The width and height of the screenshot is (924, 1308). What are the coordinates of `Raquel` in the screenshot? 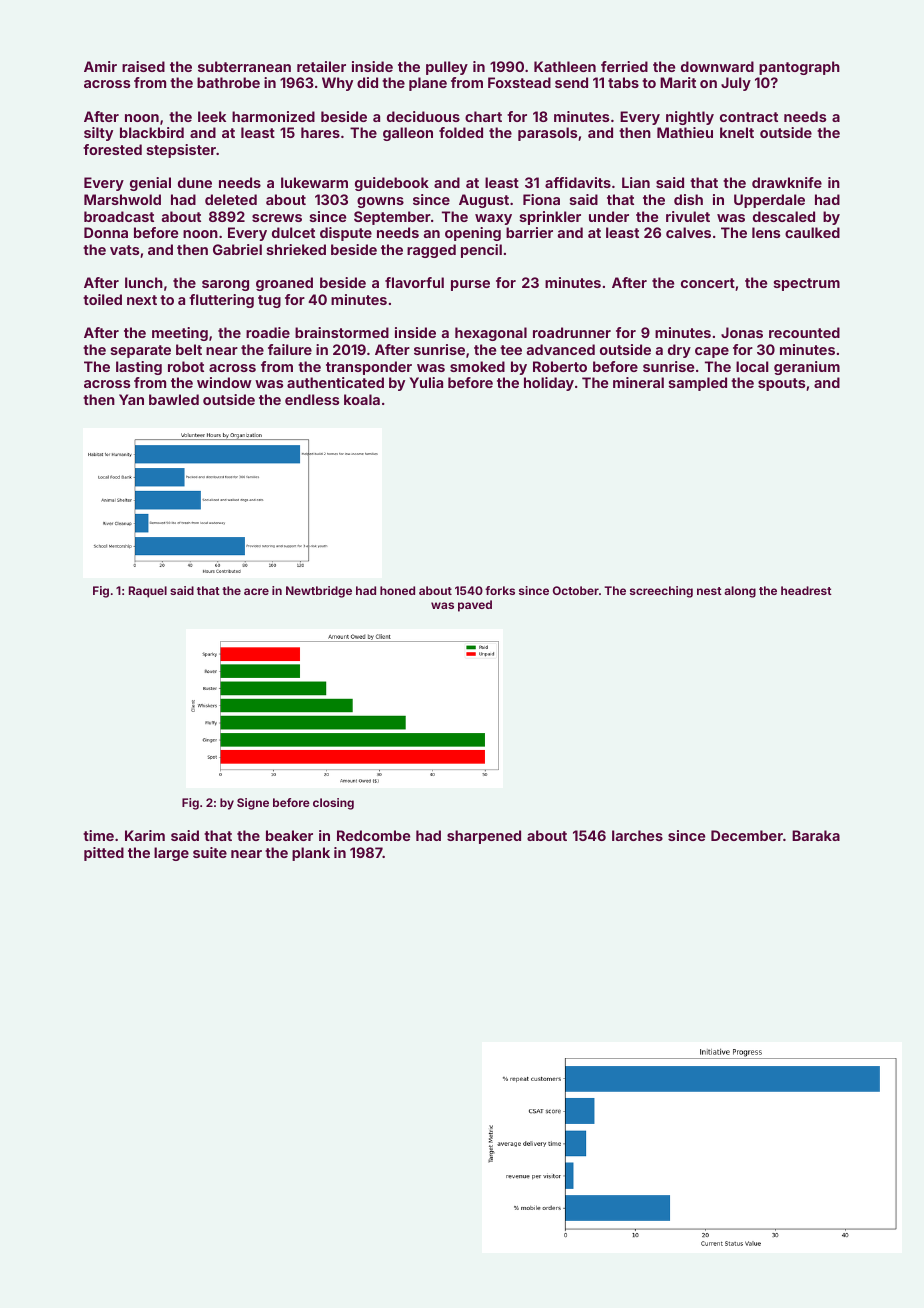 It's located at (148, 592).
